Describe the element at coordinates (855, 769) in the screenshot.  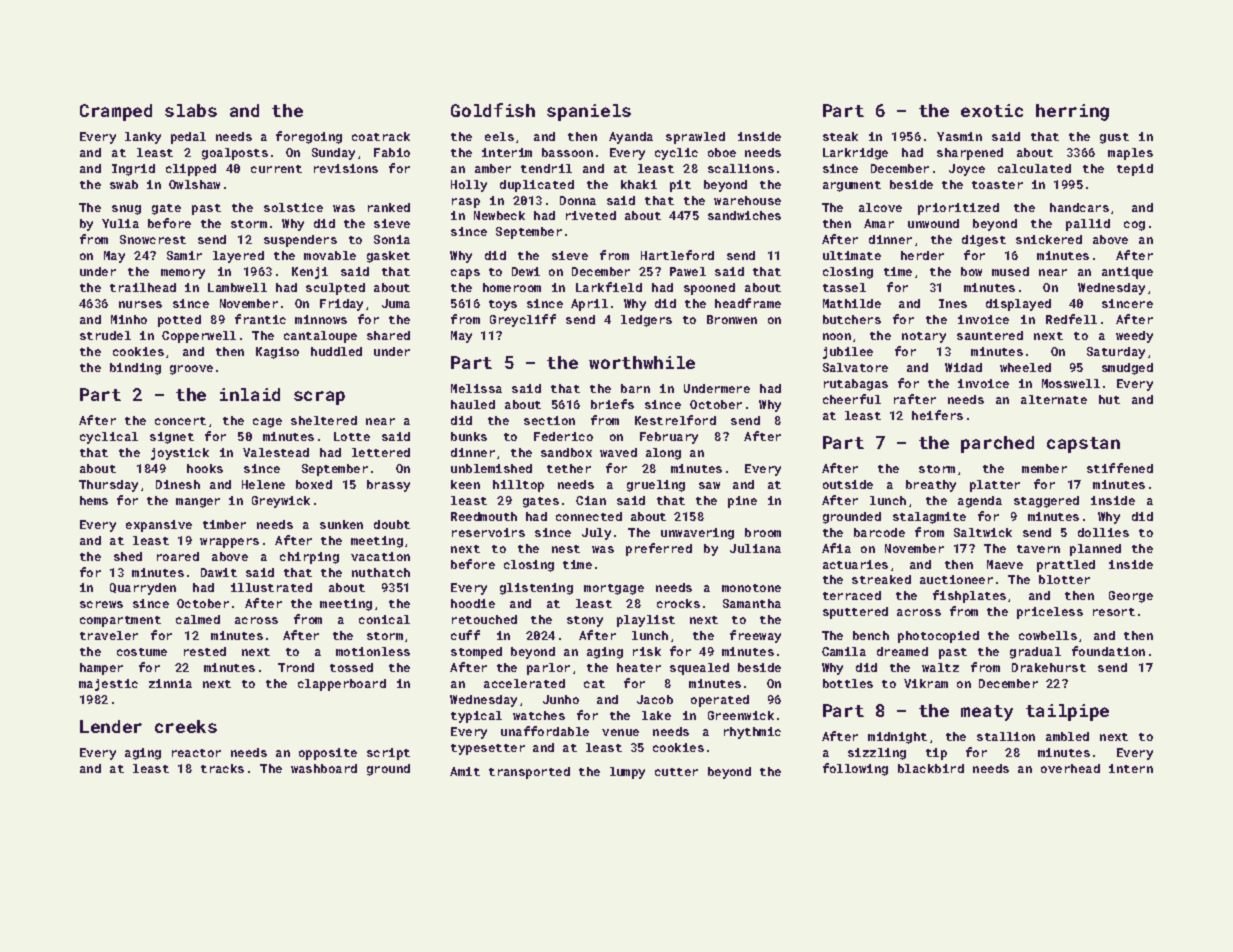
I see `following` at that location.
